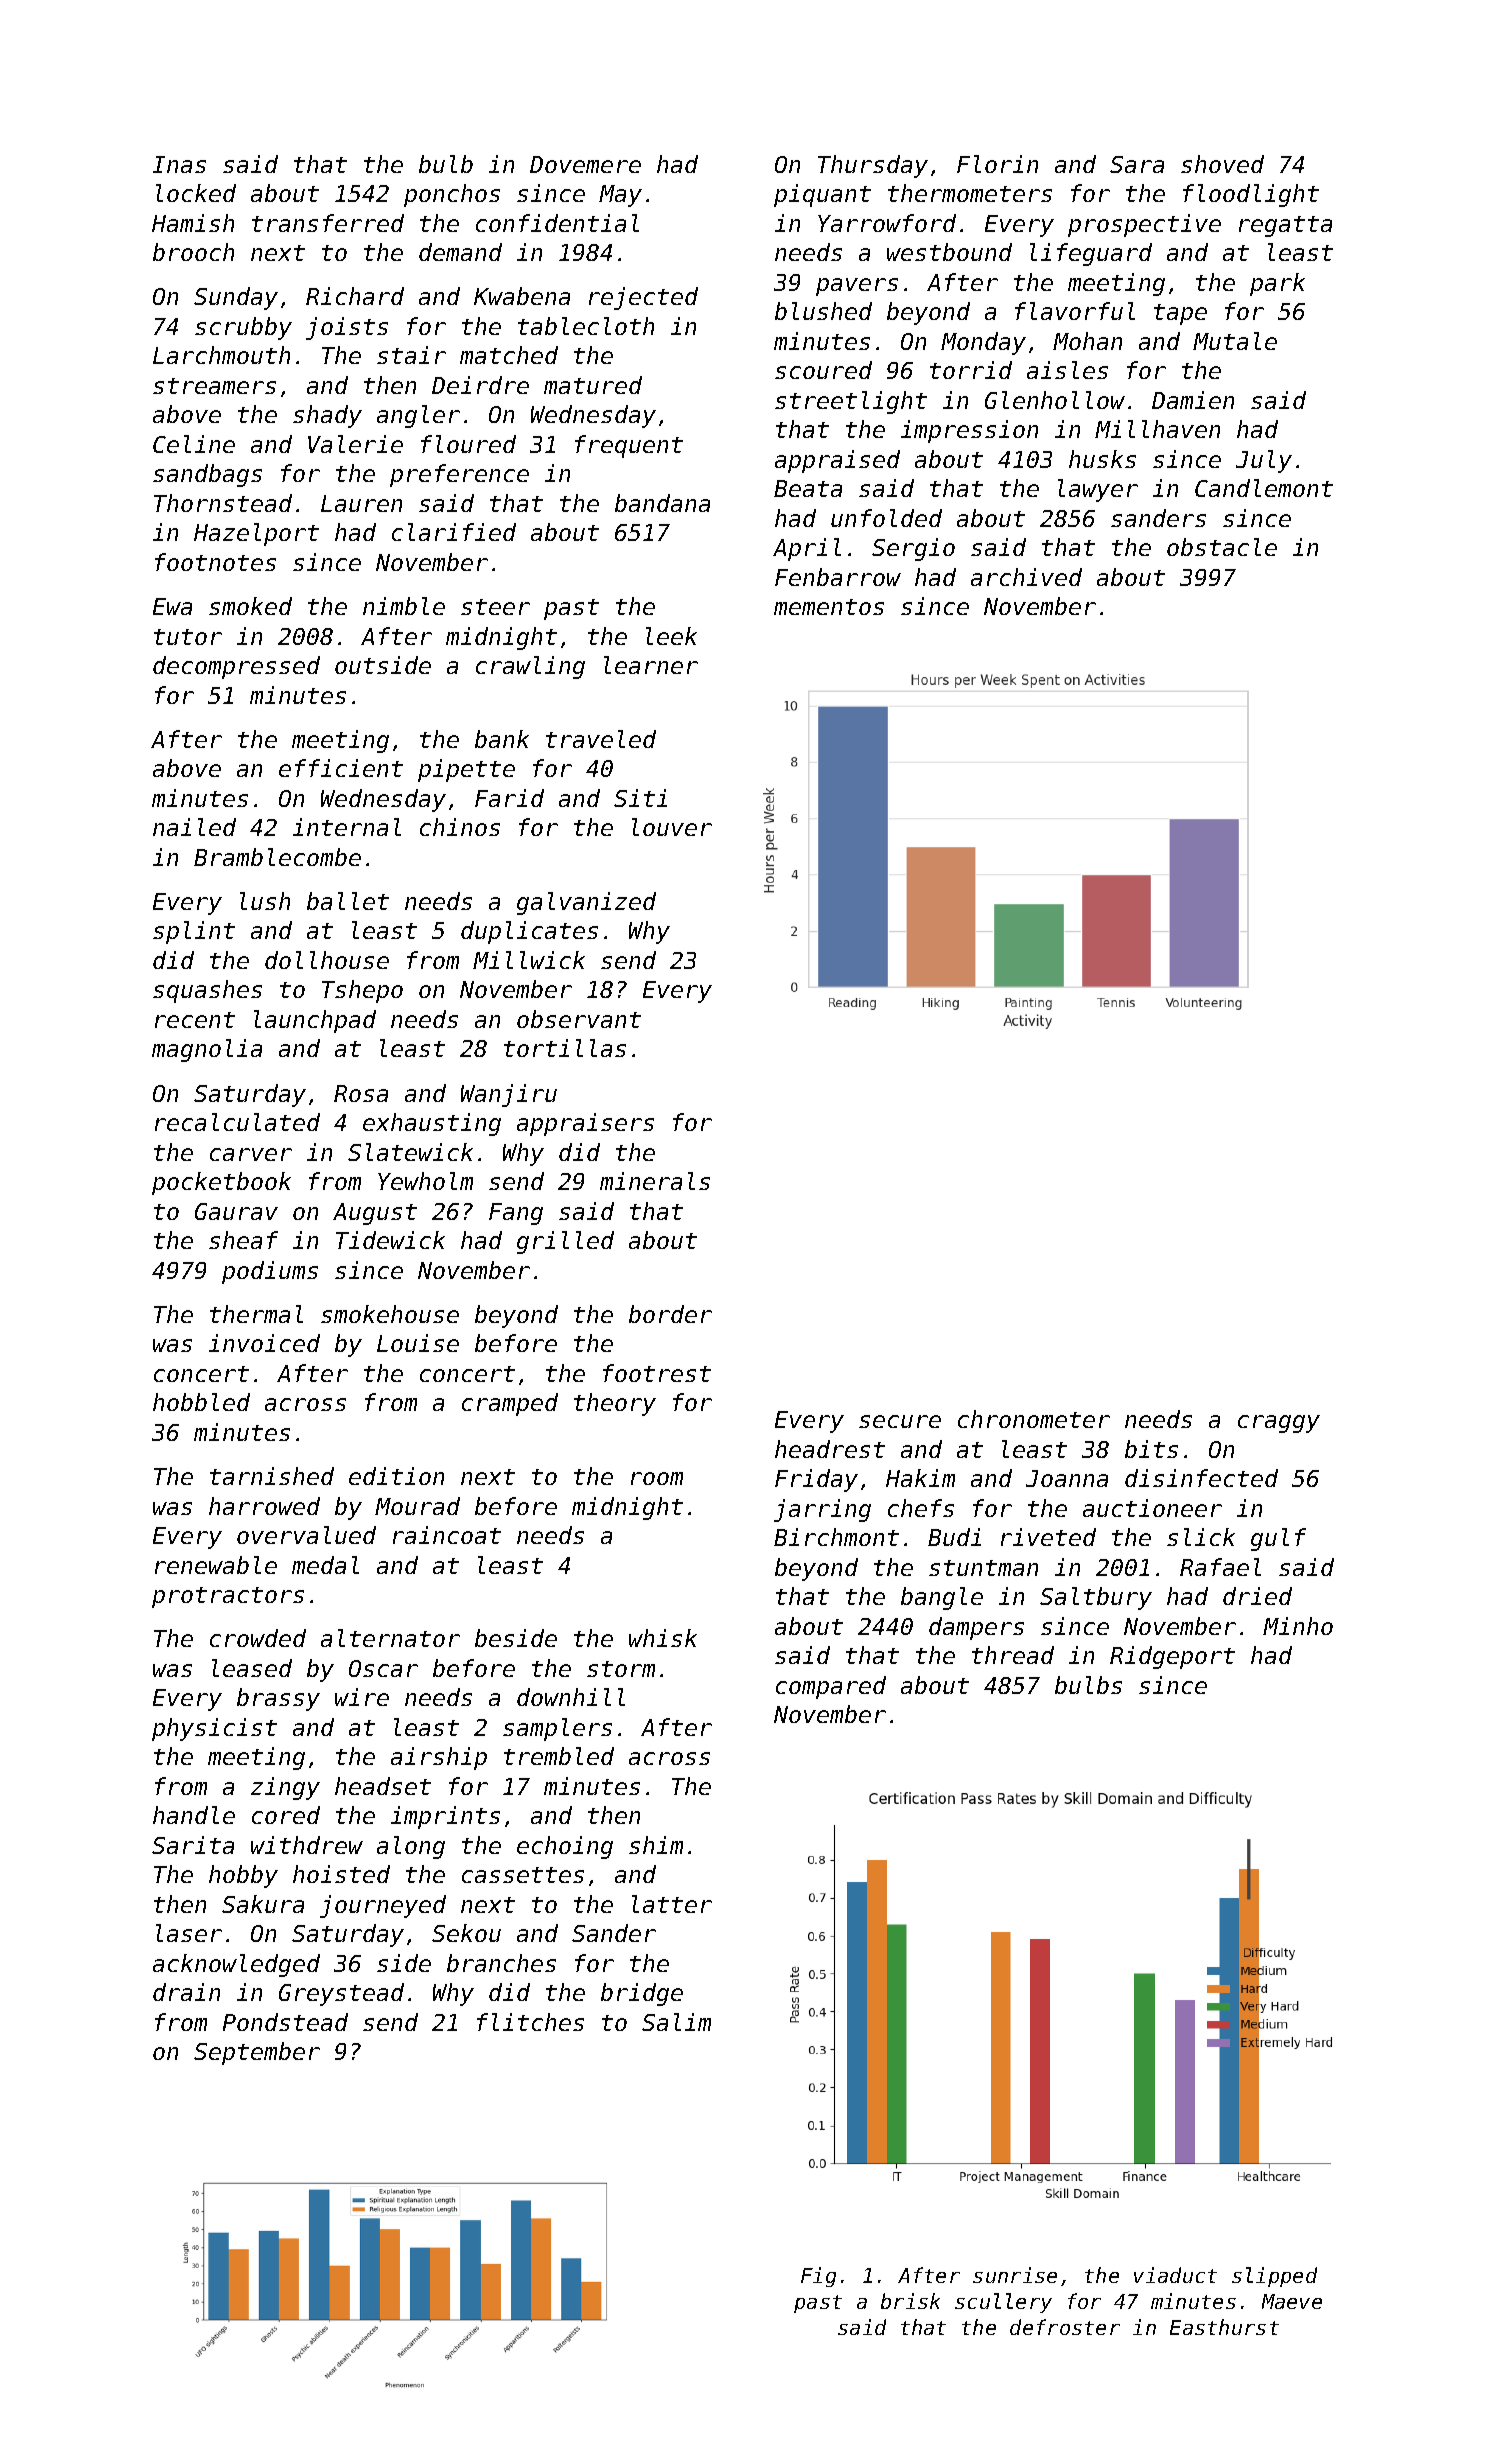  I want to click on Beata, so click(808, 488).
